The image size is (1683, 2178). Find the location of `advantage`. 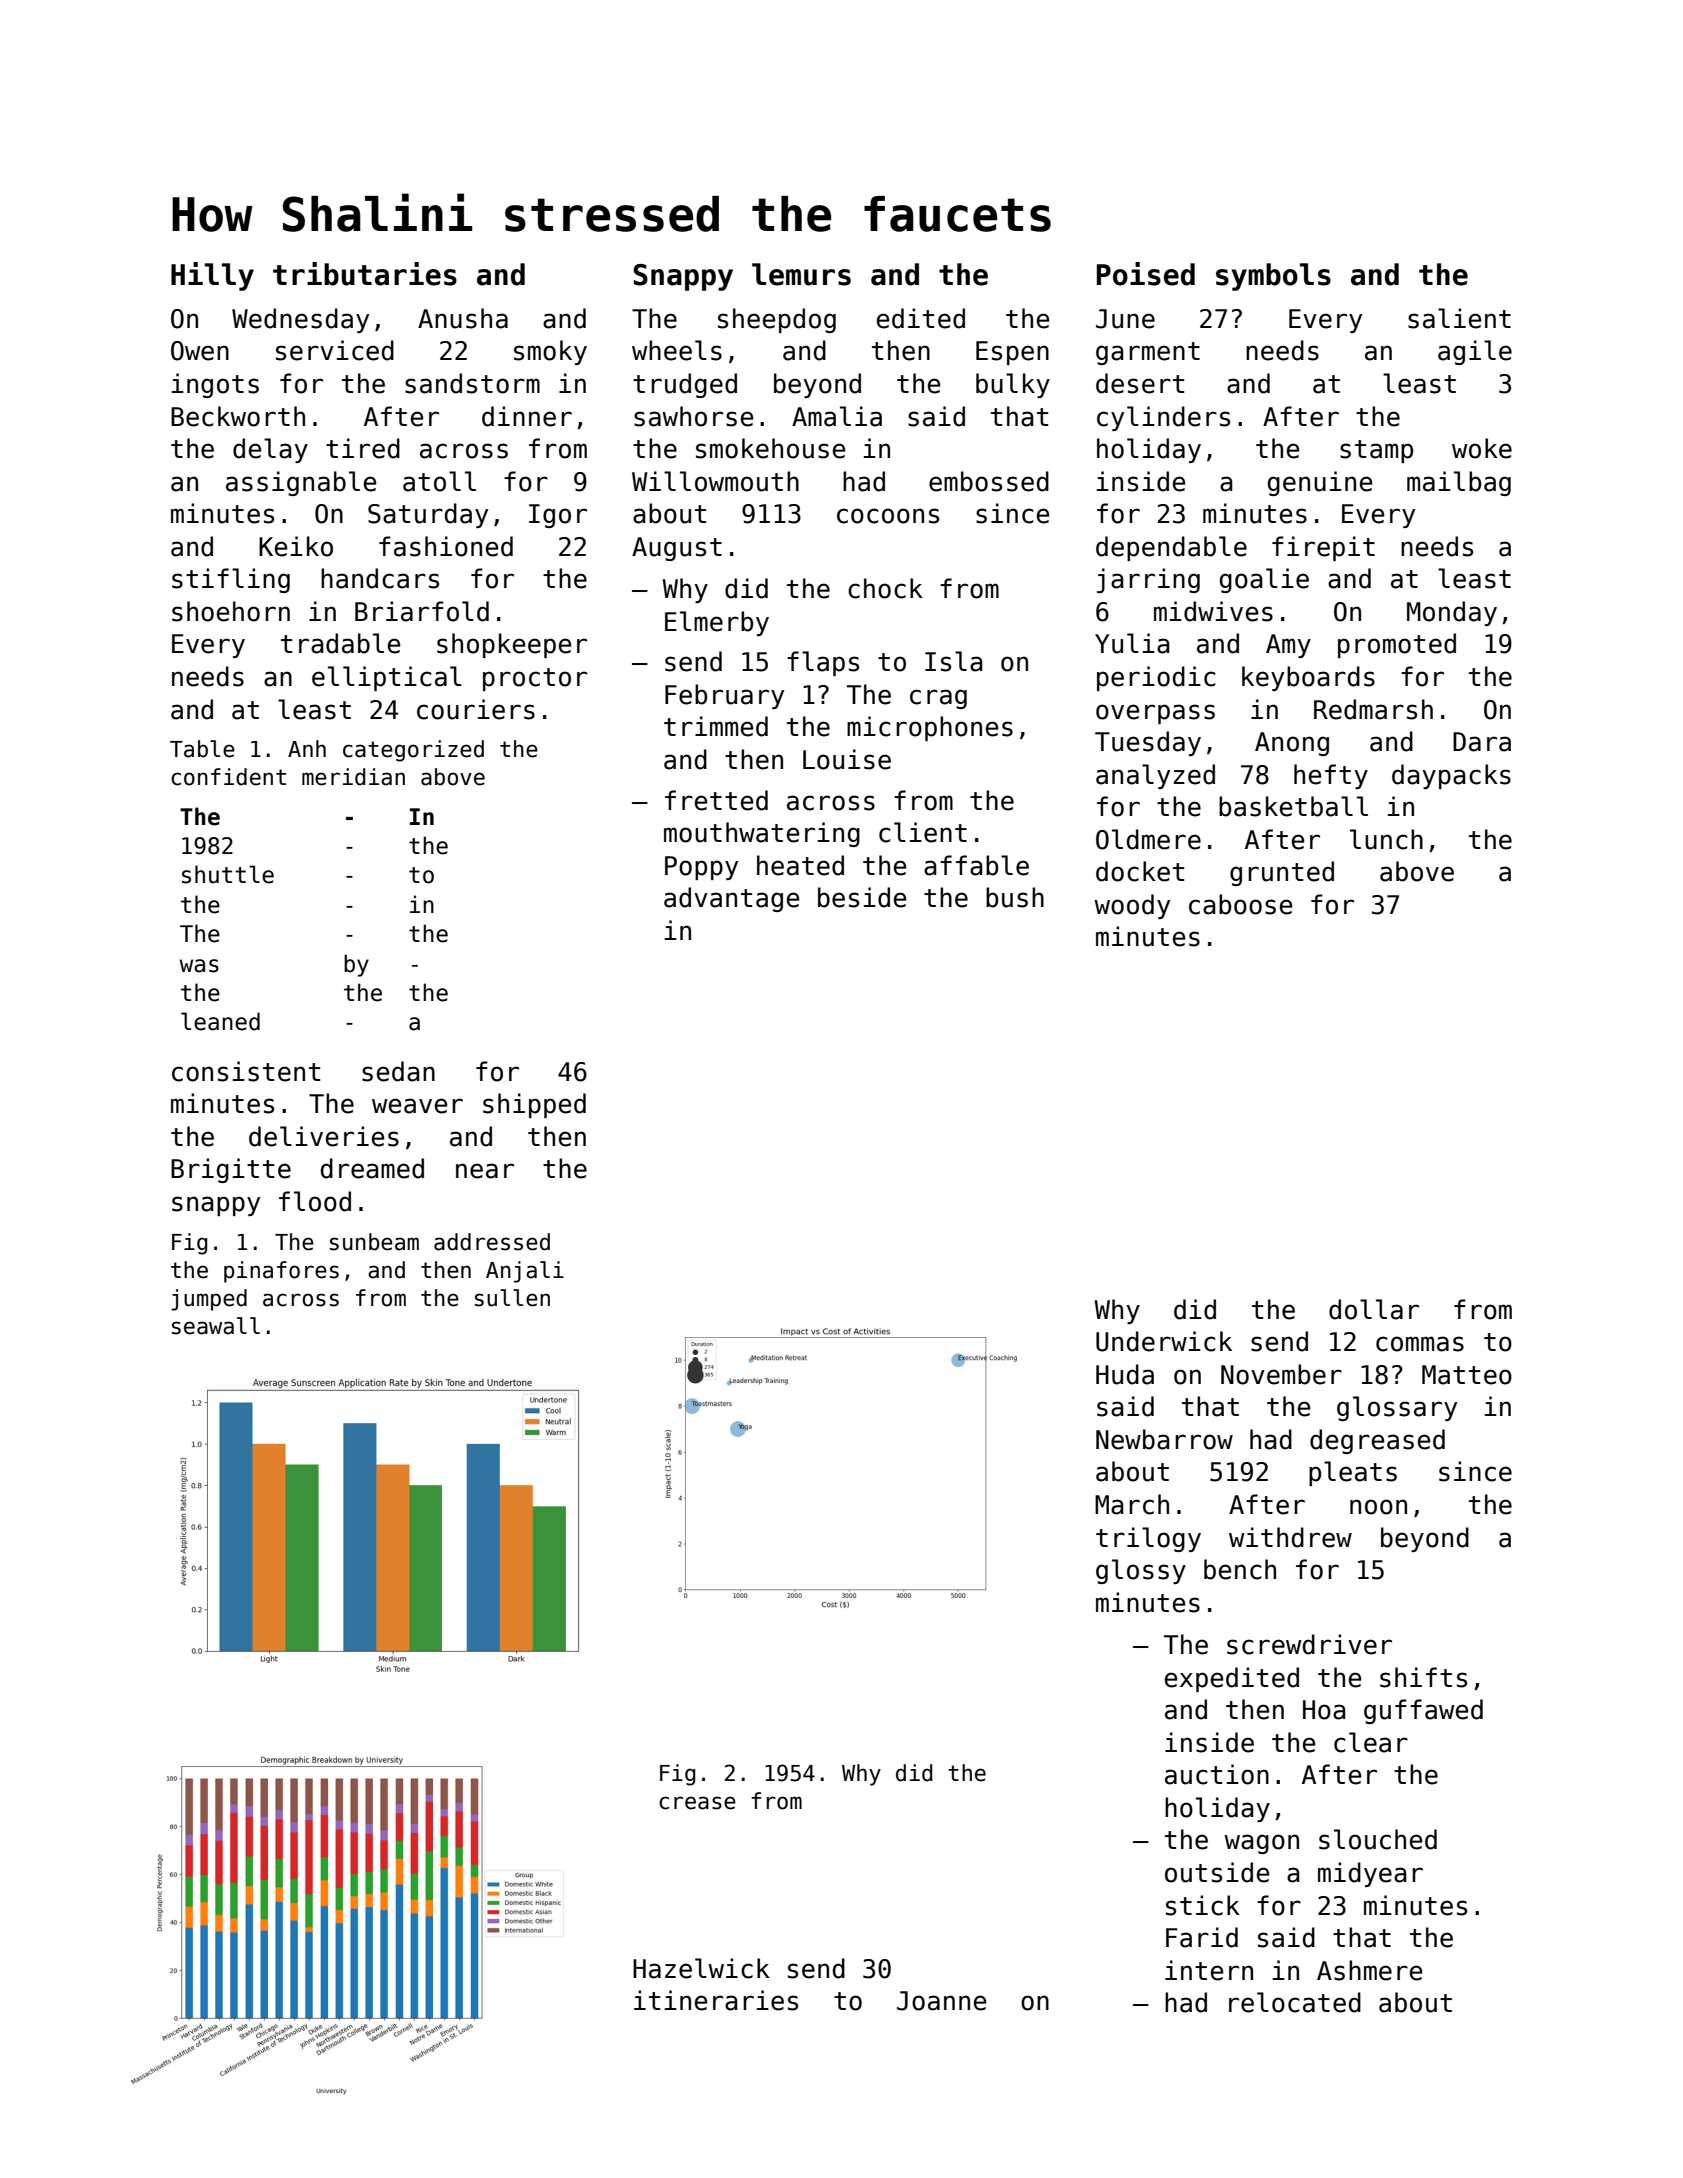

advantage is located at coordinates (731, 899).
